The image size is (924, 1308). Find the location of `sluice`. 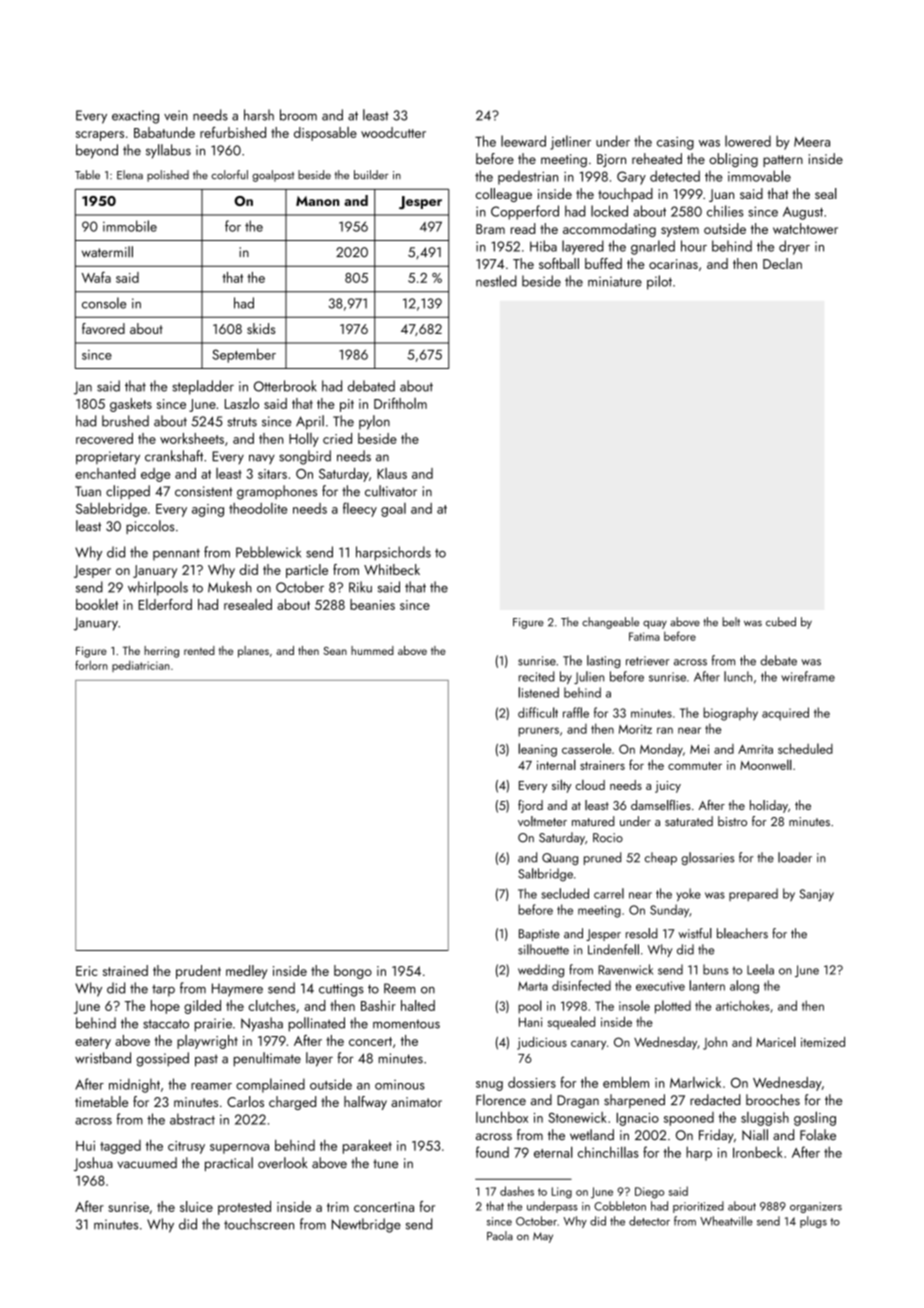

sluice is located at coordinates (196, 1206).
